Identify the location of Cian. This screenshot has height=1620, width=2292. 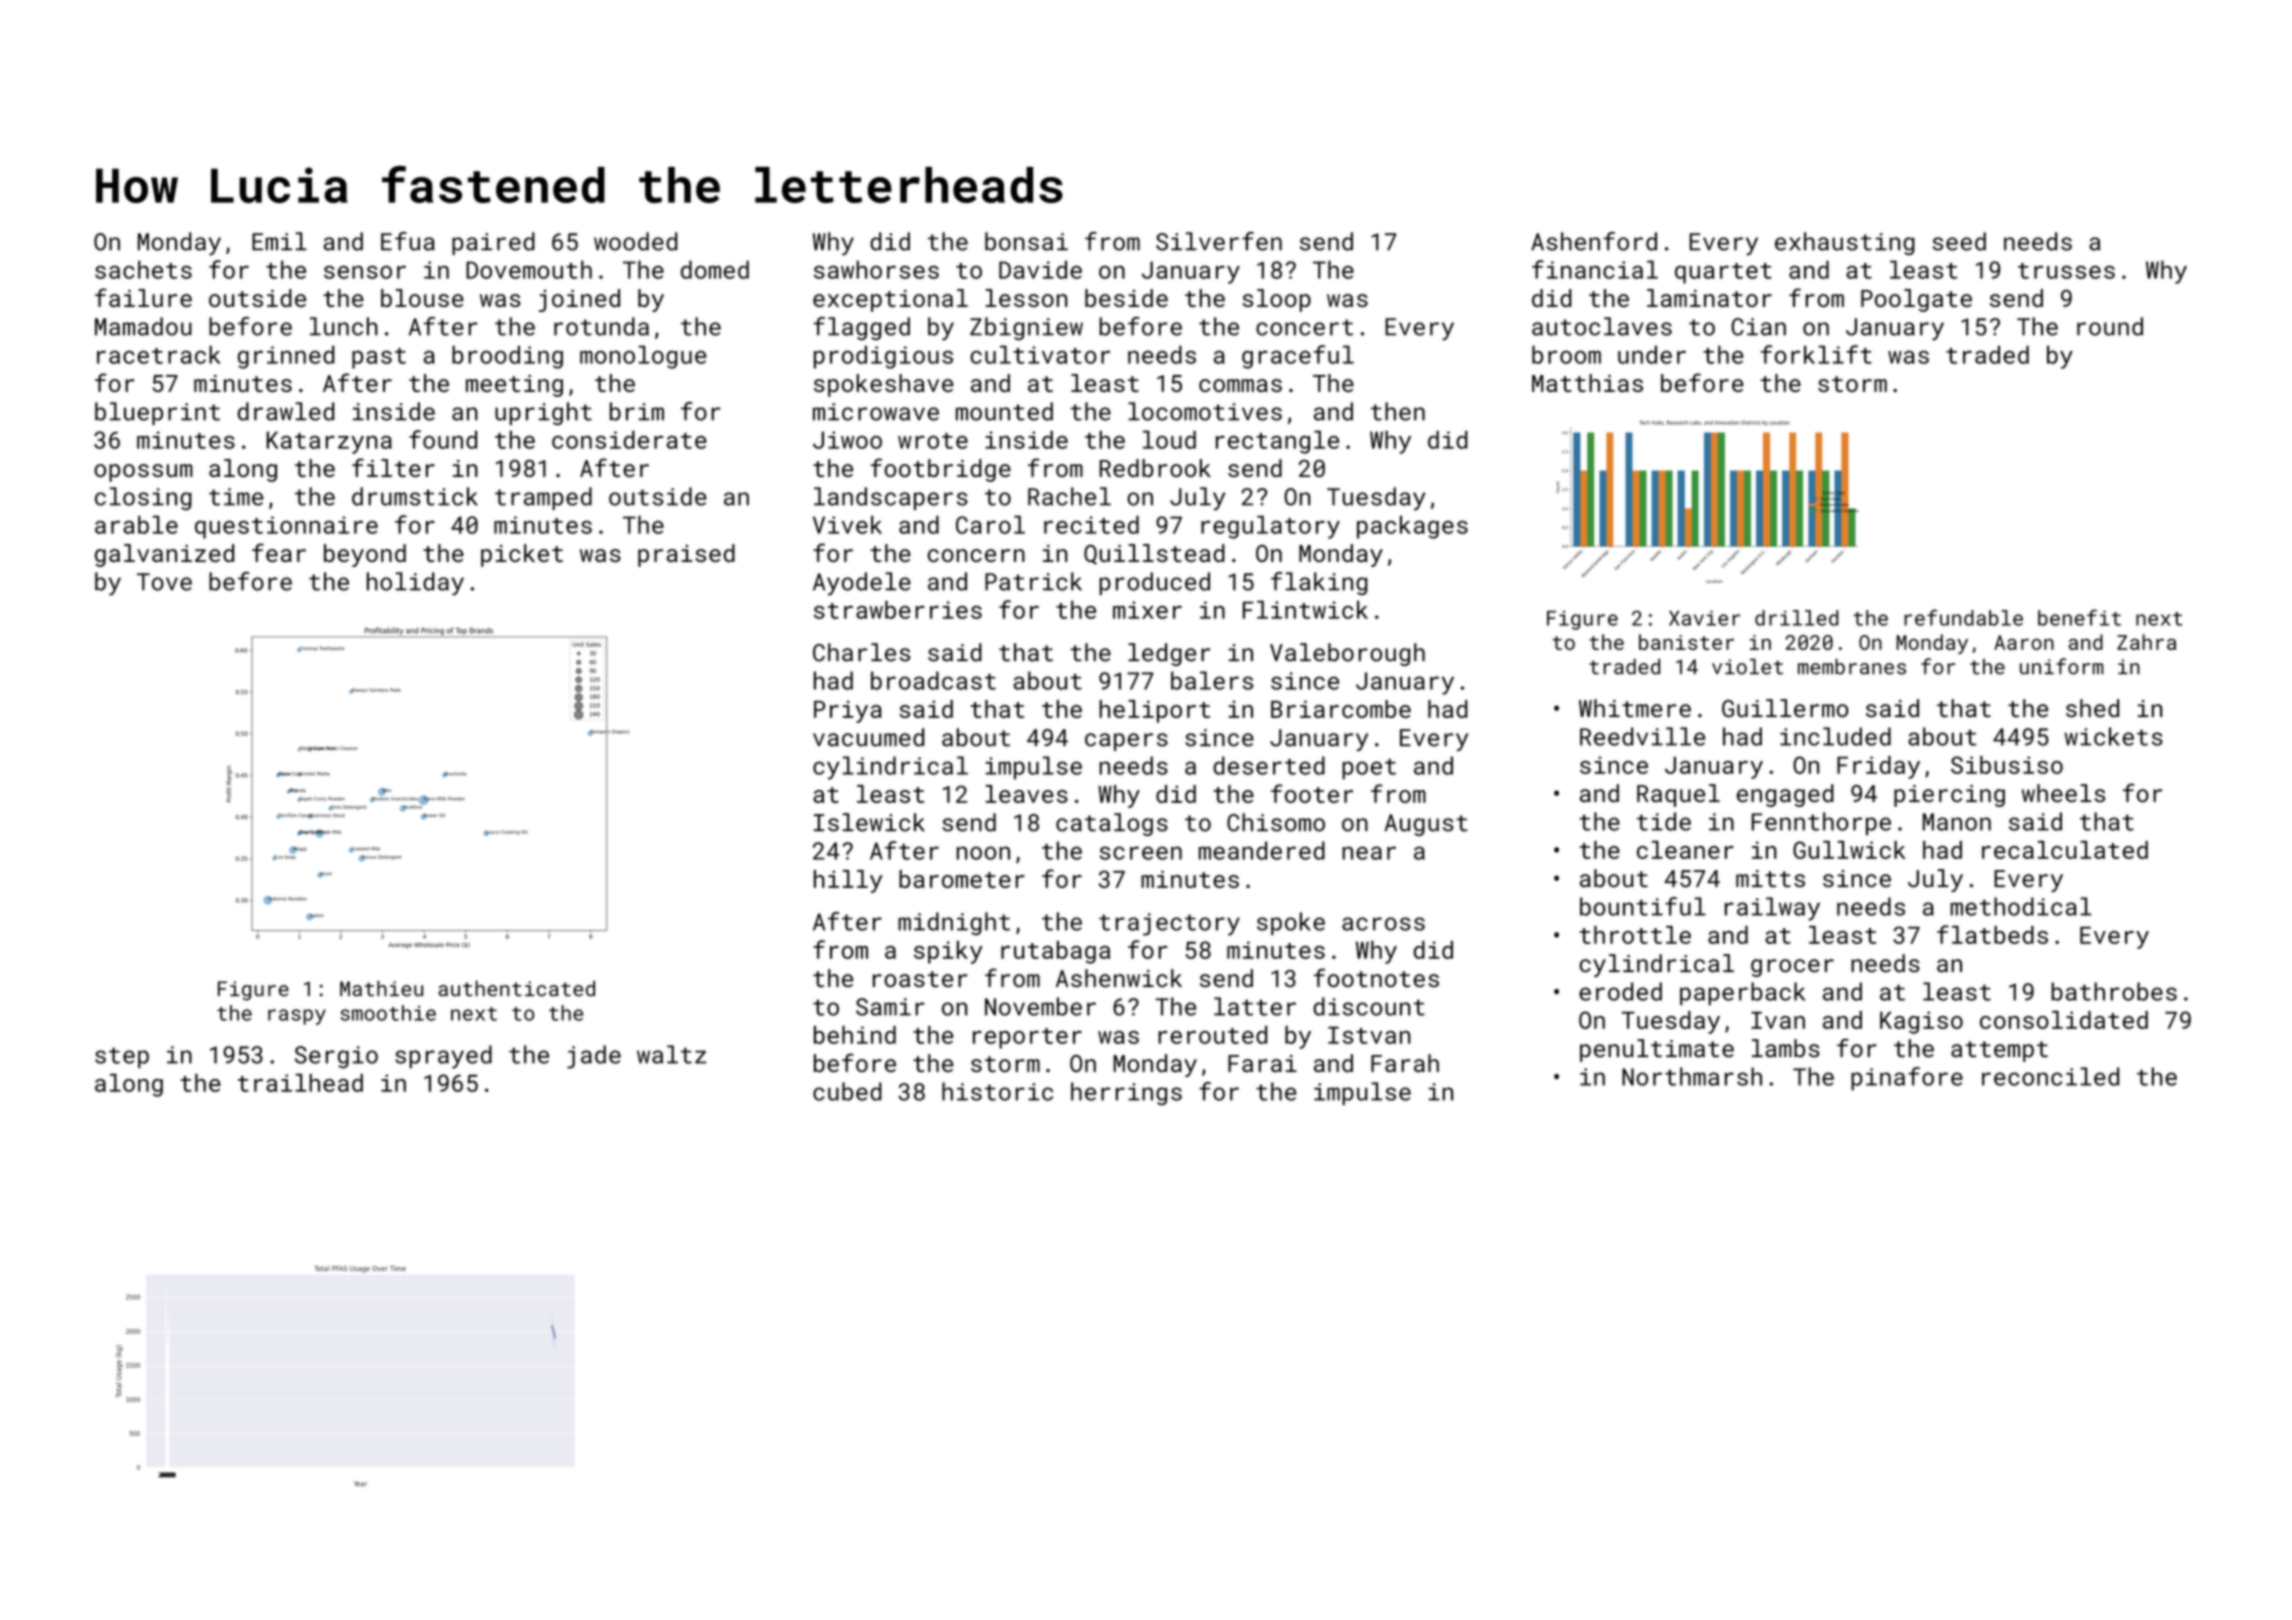
(1759, 327).
